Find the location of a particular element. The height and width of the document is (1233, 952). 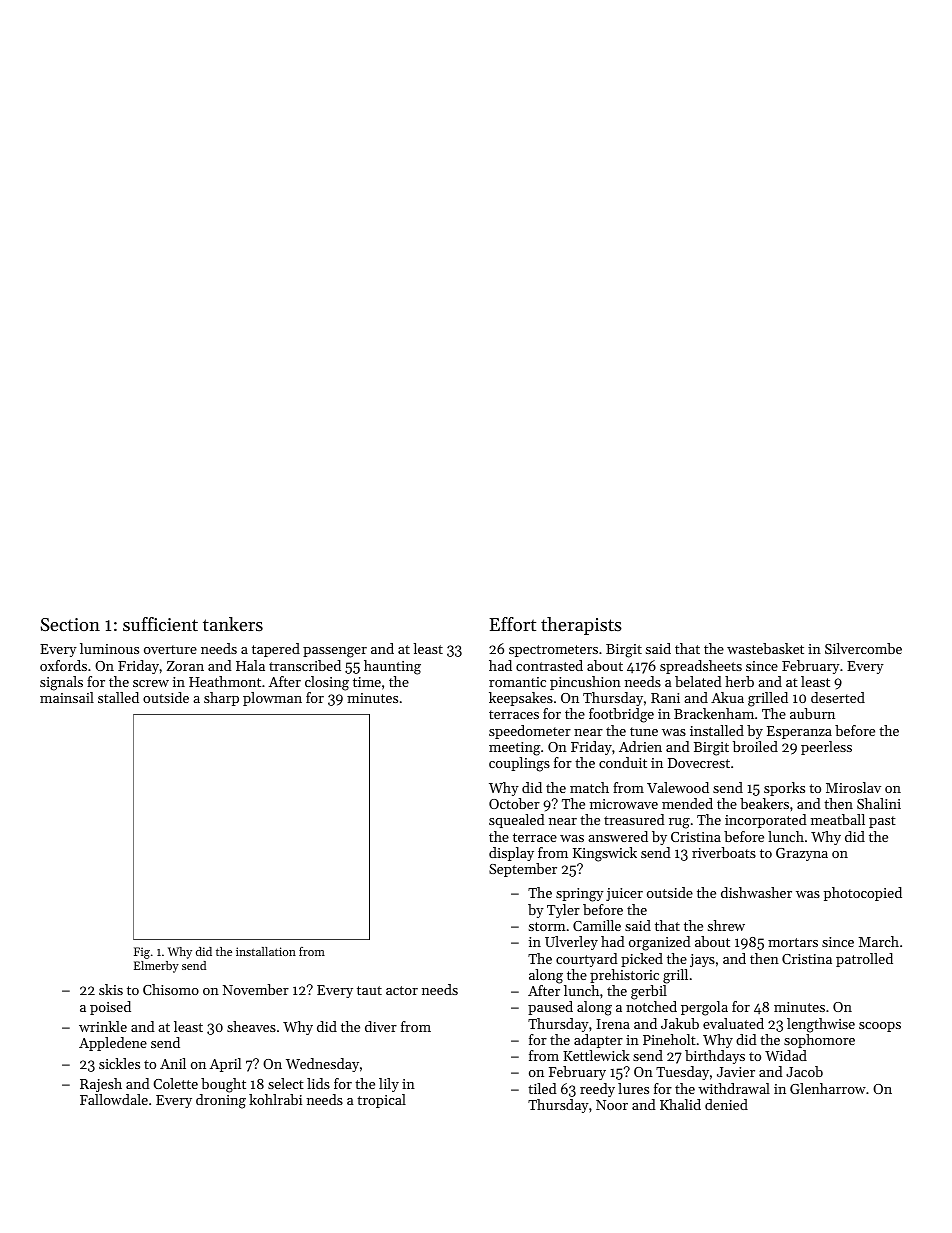

lily is located at coordinates (389, 1085).
